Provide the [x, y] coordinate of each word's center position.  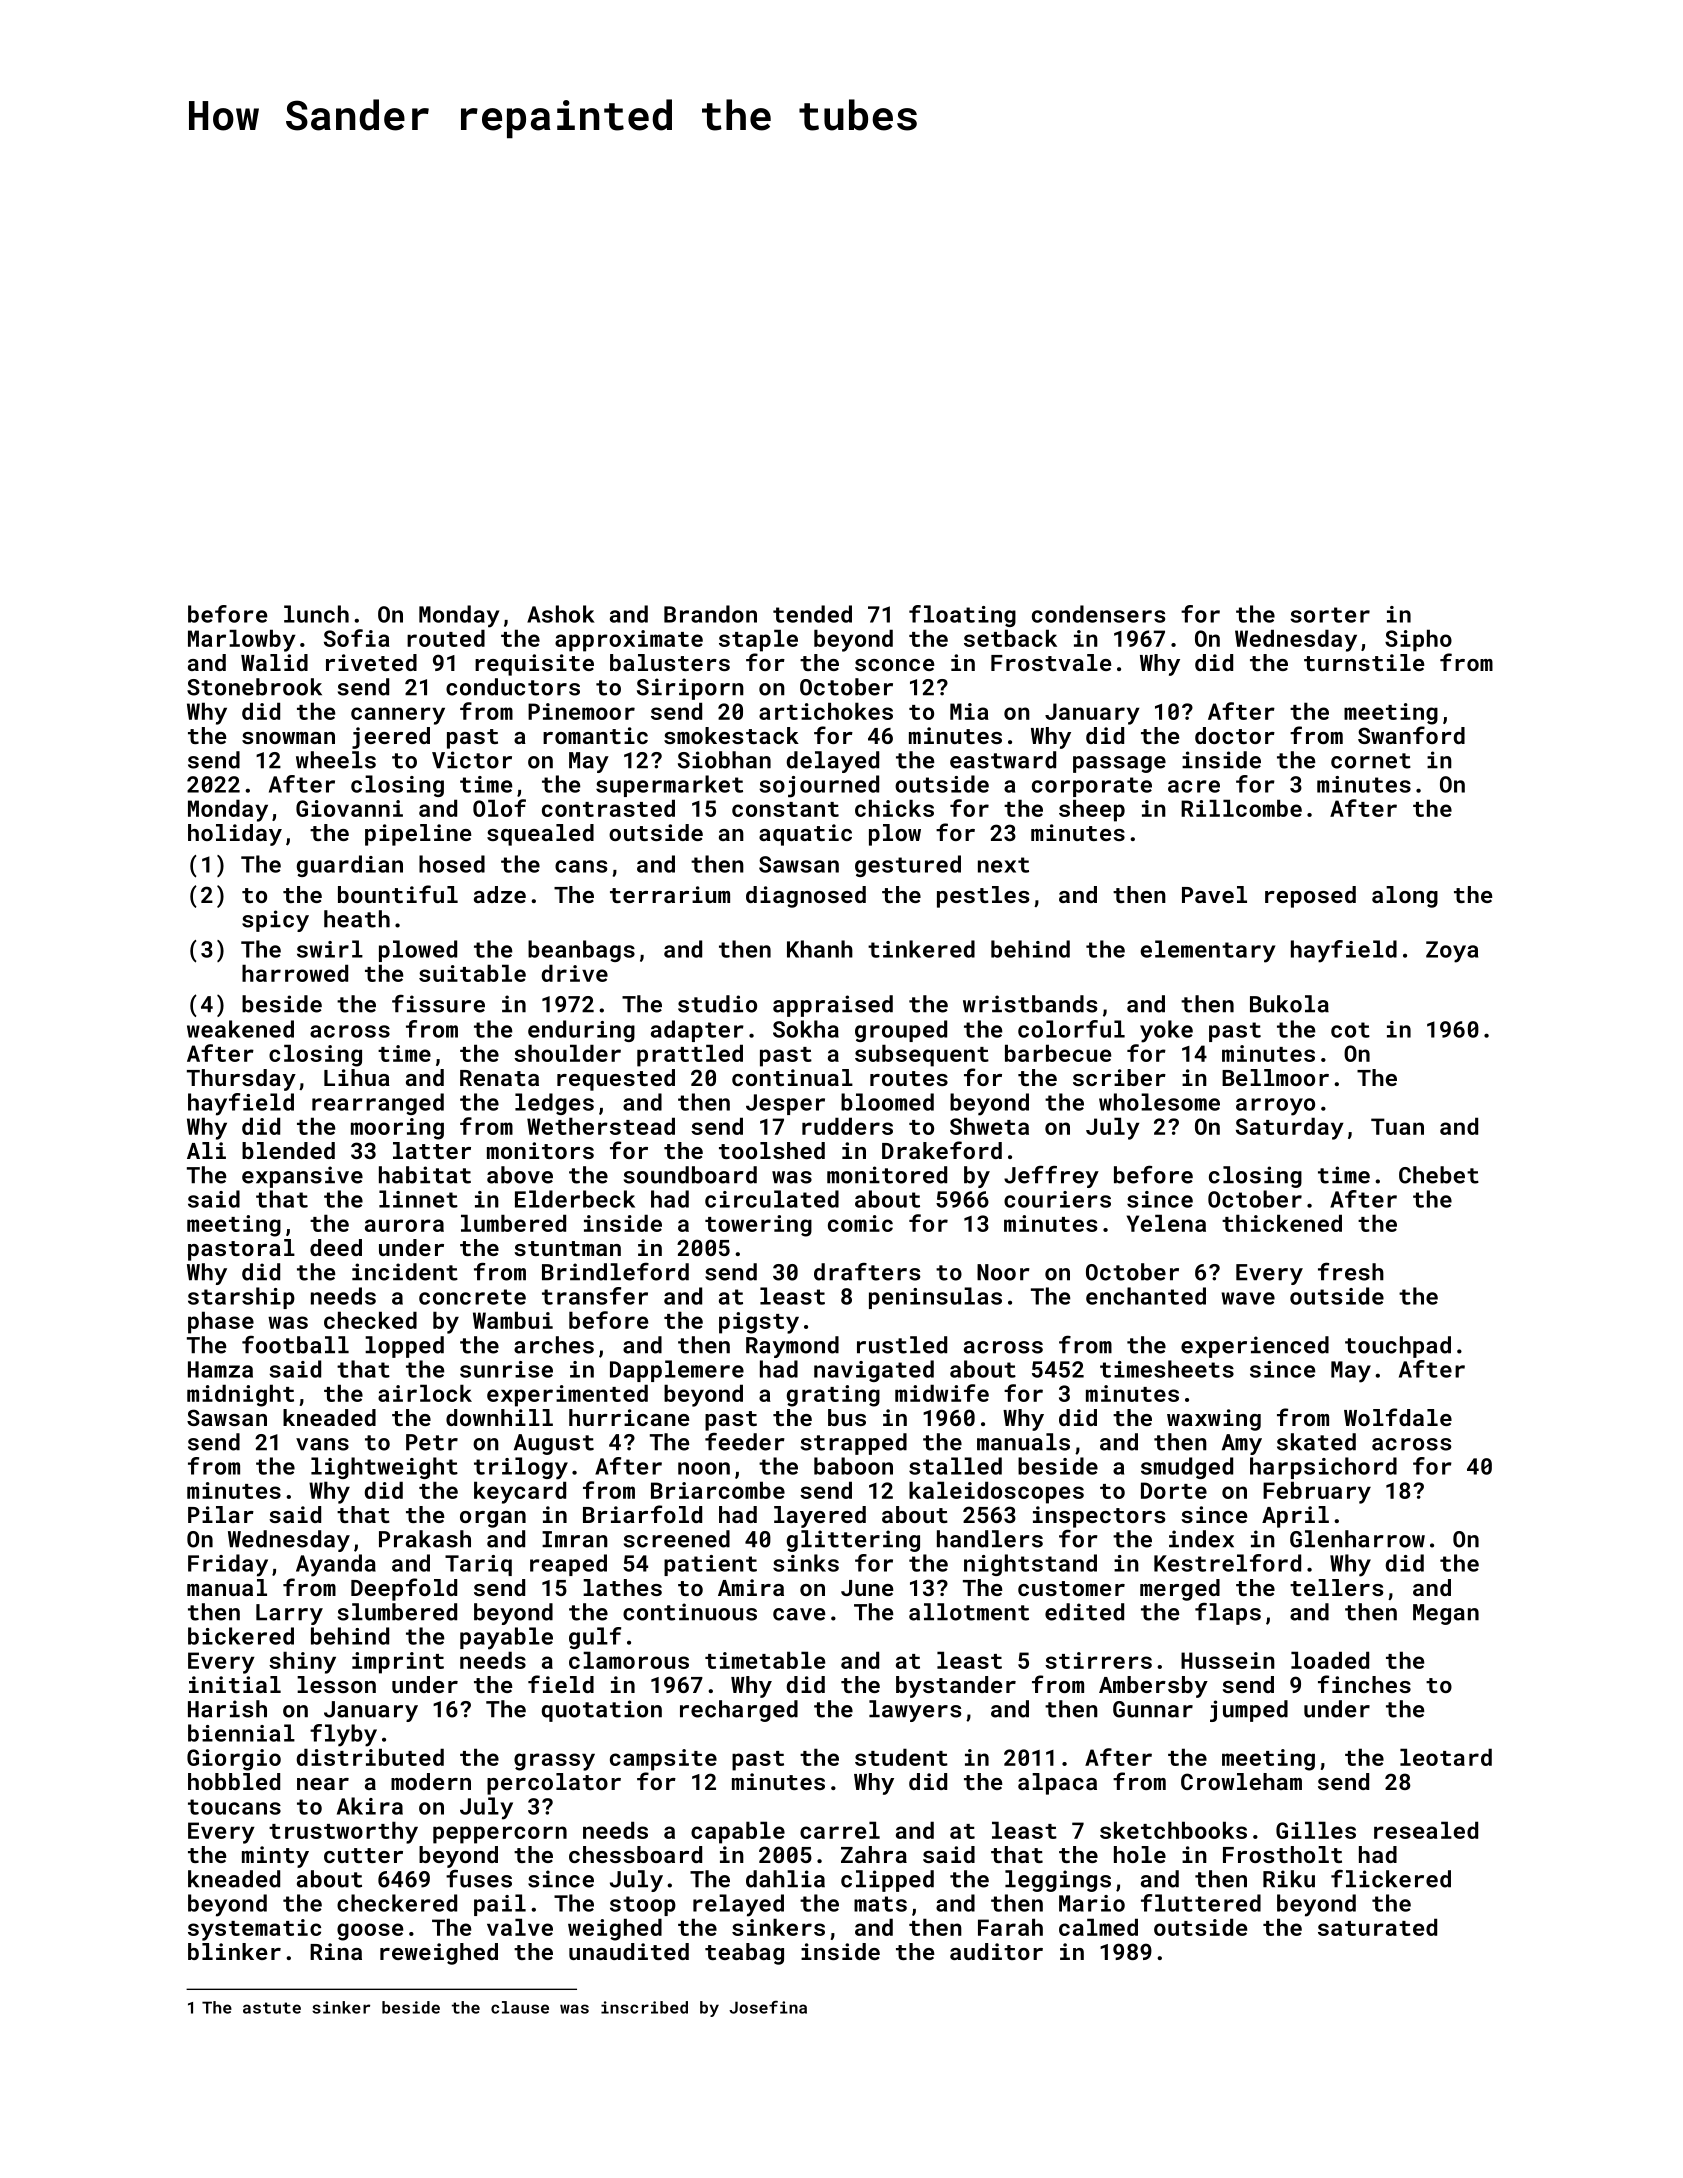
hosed [452, 864]
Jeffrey [1051, 1176]
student [901, 1757]
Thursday [241, 1080]
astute [272, 2008]
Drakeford [942, 1150]
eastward [1003, 760]
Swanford [1411, 735]
